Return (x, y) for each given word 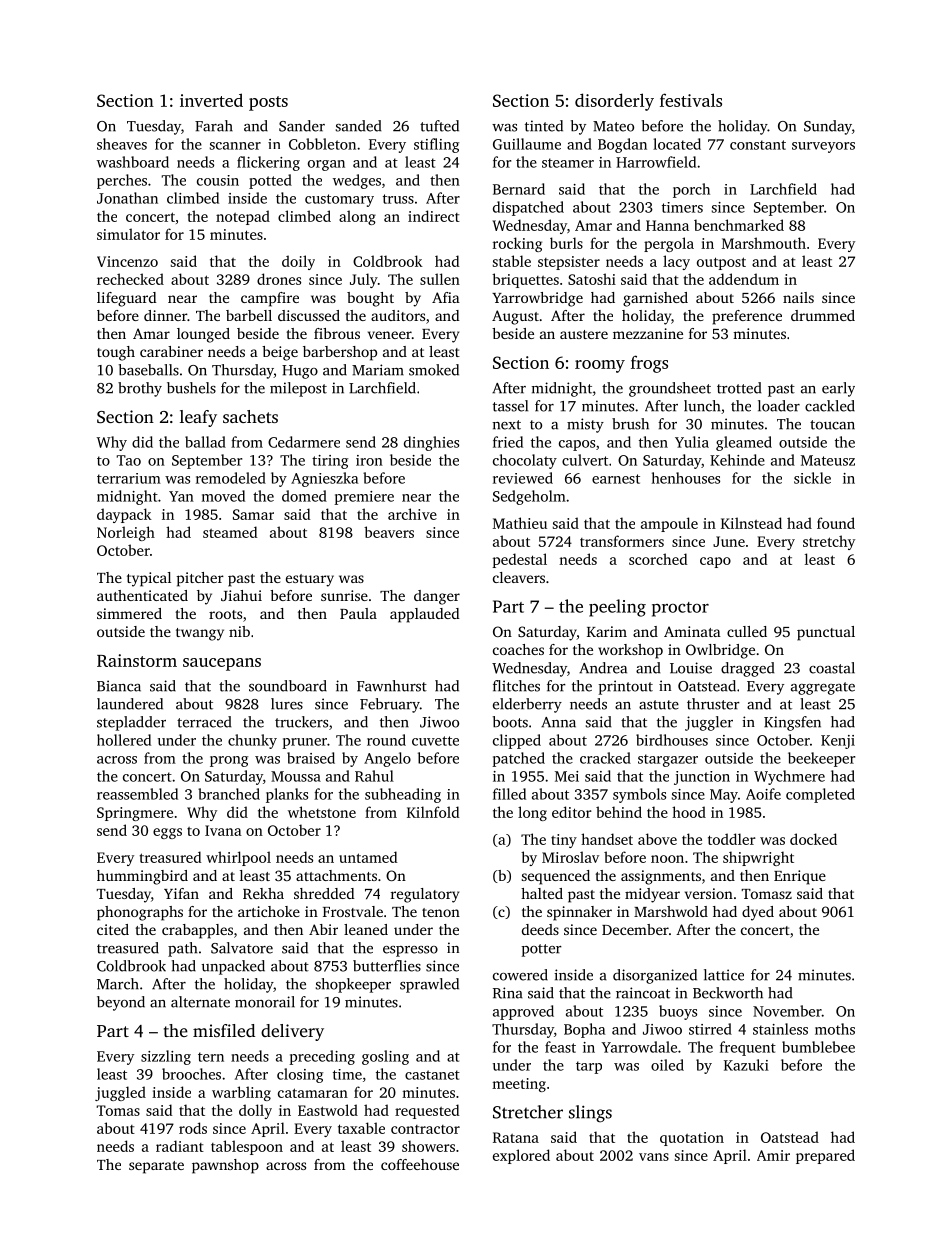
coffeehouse (420, 1164)
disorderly (614, 102)
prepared (825, 1156)
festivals (691, 100)
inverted (211, 100)
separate (156, 1167)
